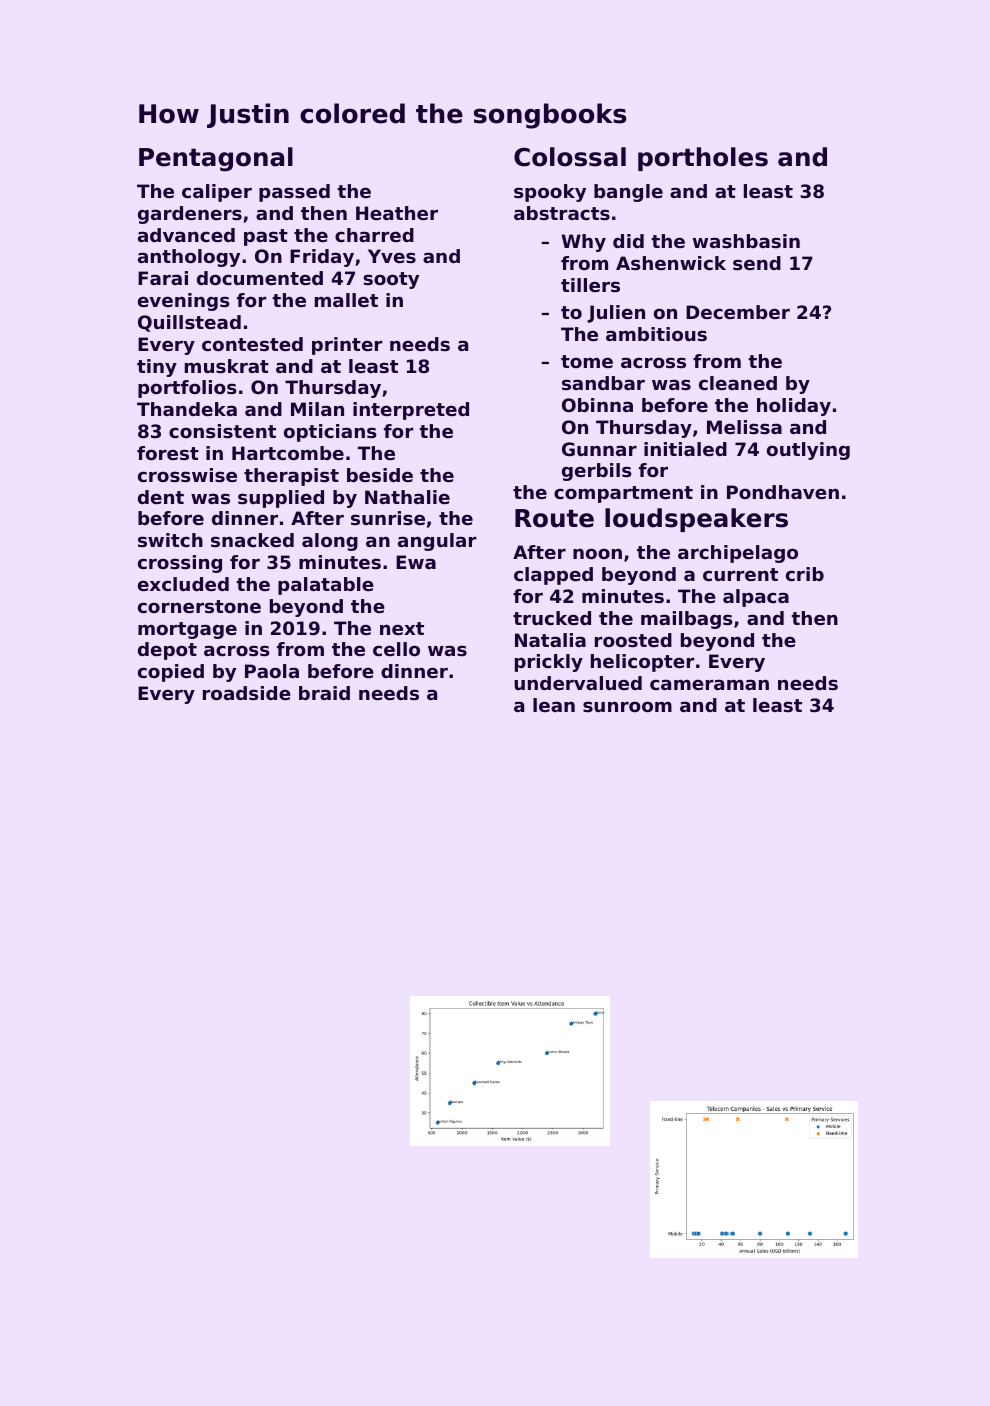  I want to click on trucked, so click(552, 618).
